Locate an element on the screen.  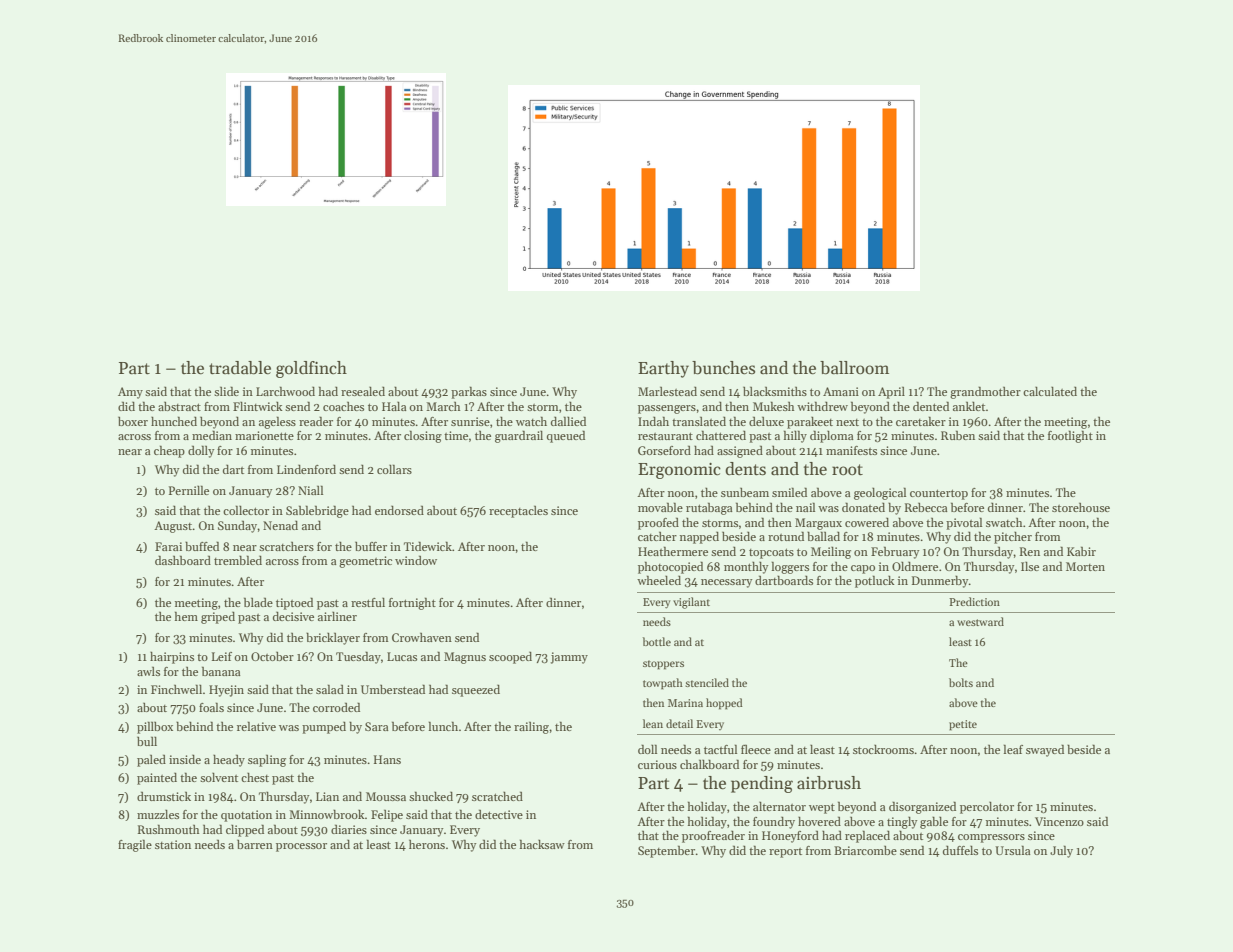
geological is located at coordinates (880, 493).
